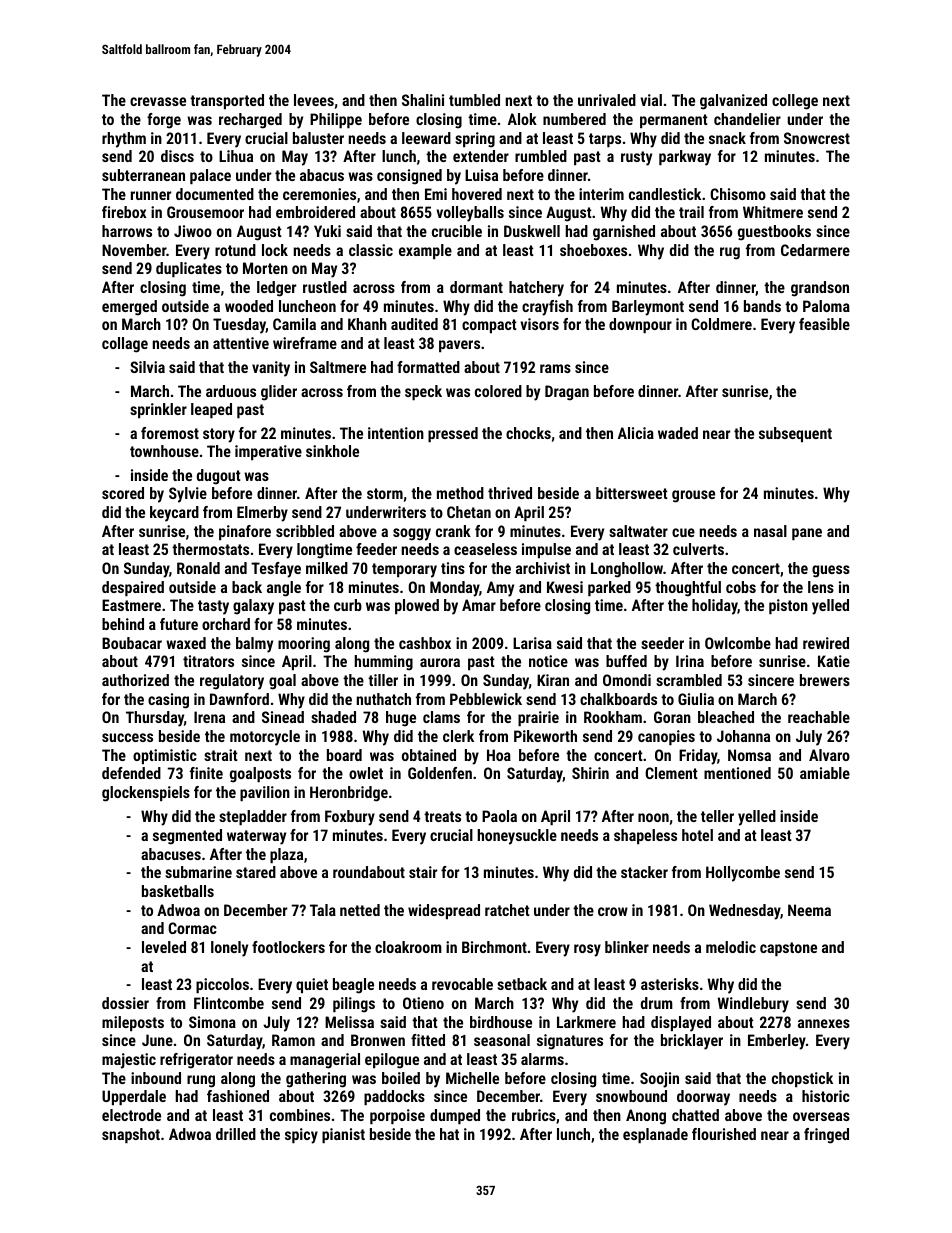 The height and width of the image is (1233, 952). Describe the element at coordinates (221, 755) in the image. I see `strait` at that location.
